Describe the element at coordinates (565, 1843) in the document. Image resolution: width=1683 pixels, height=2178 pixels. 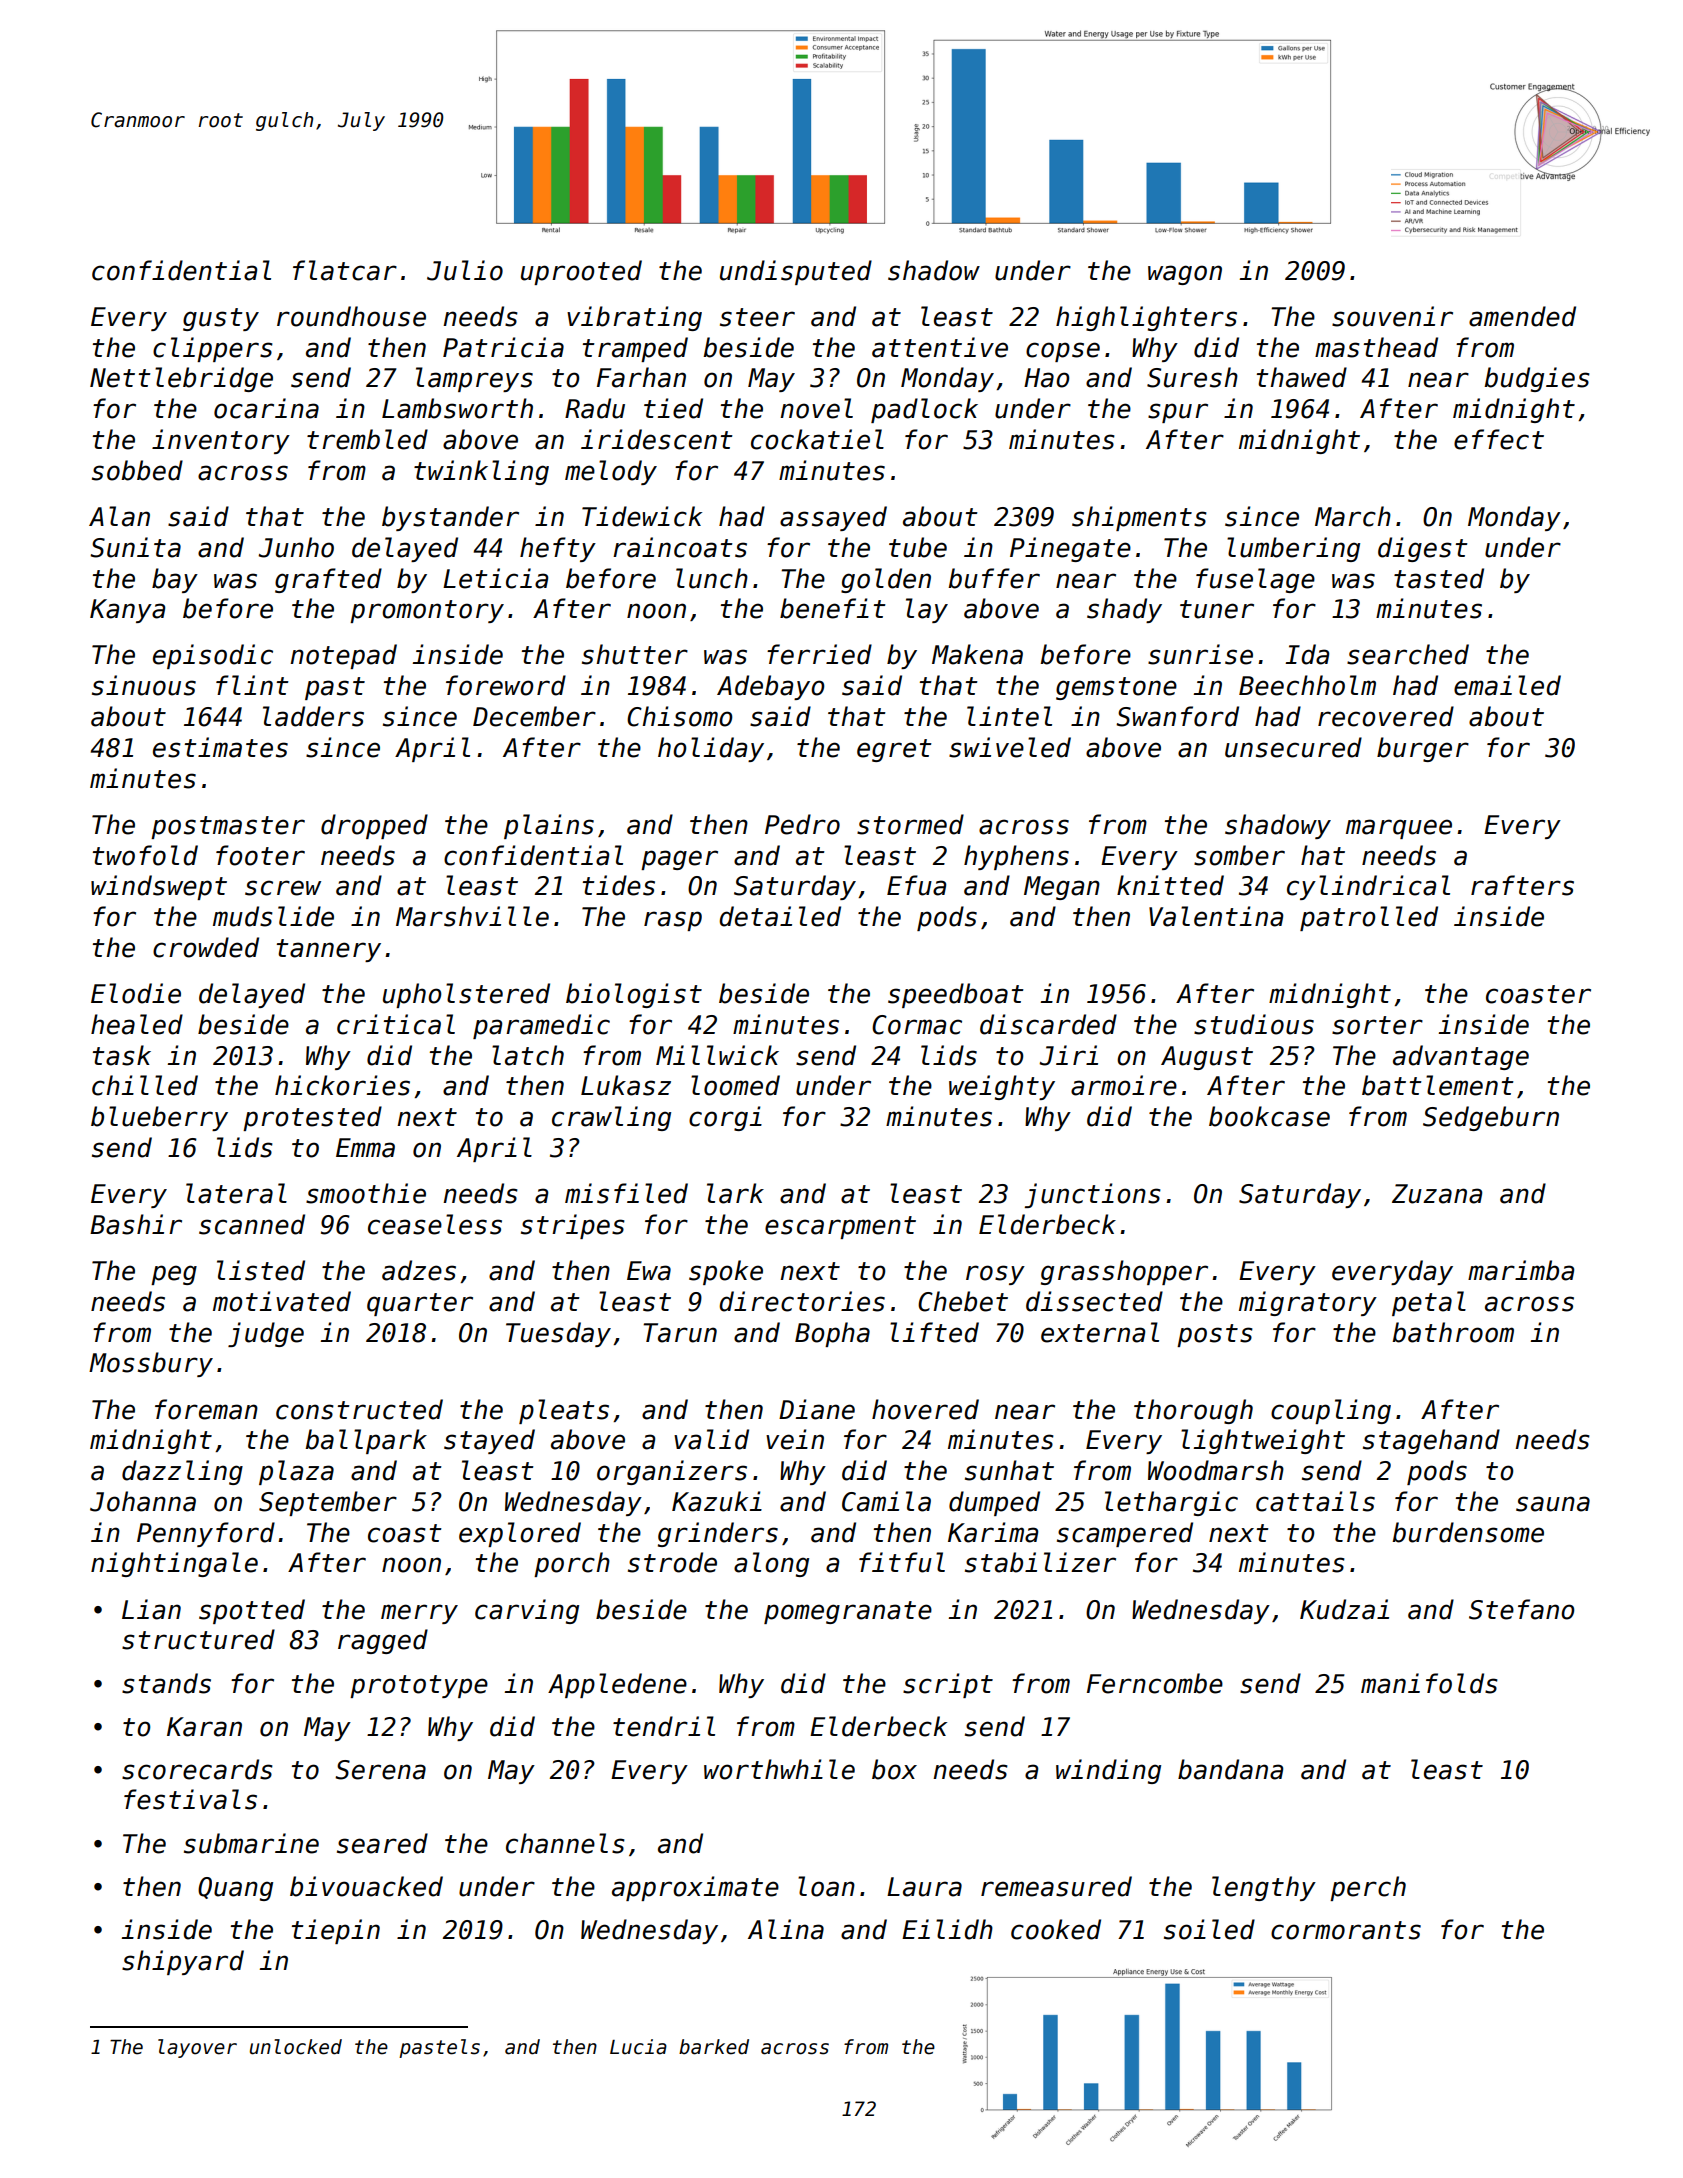
I see `channels` at that location.
